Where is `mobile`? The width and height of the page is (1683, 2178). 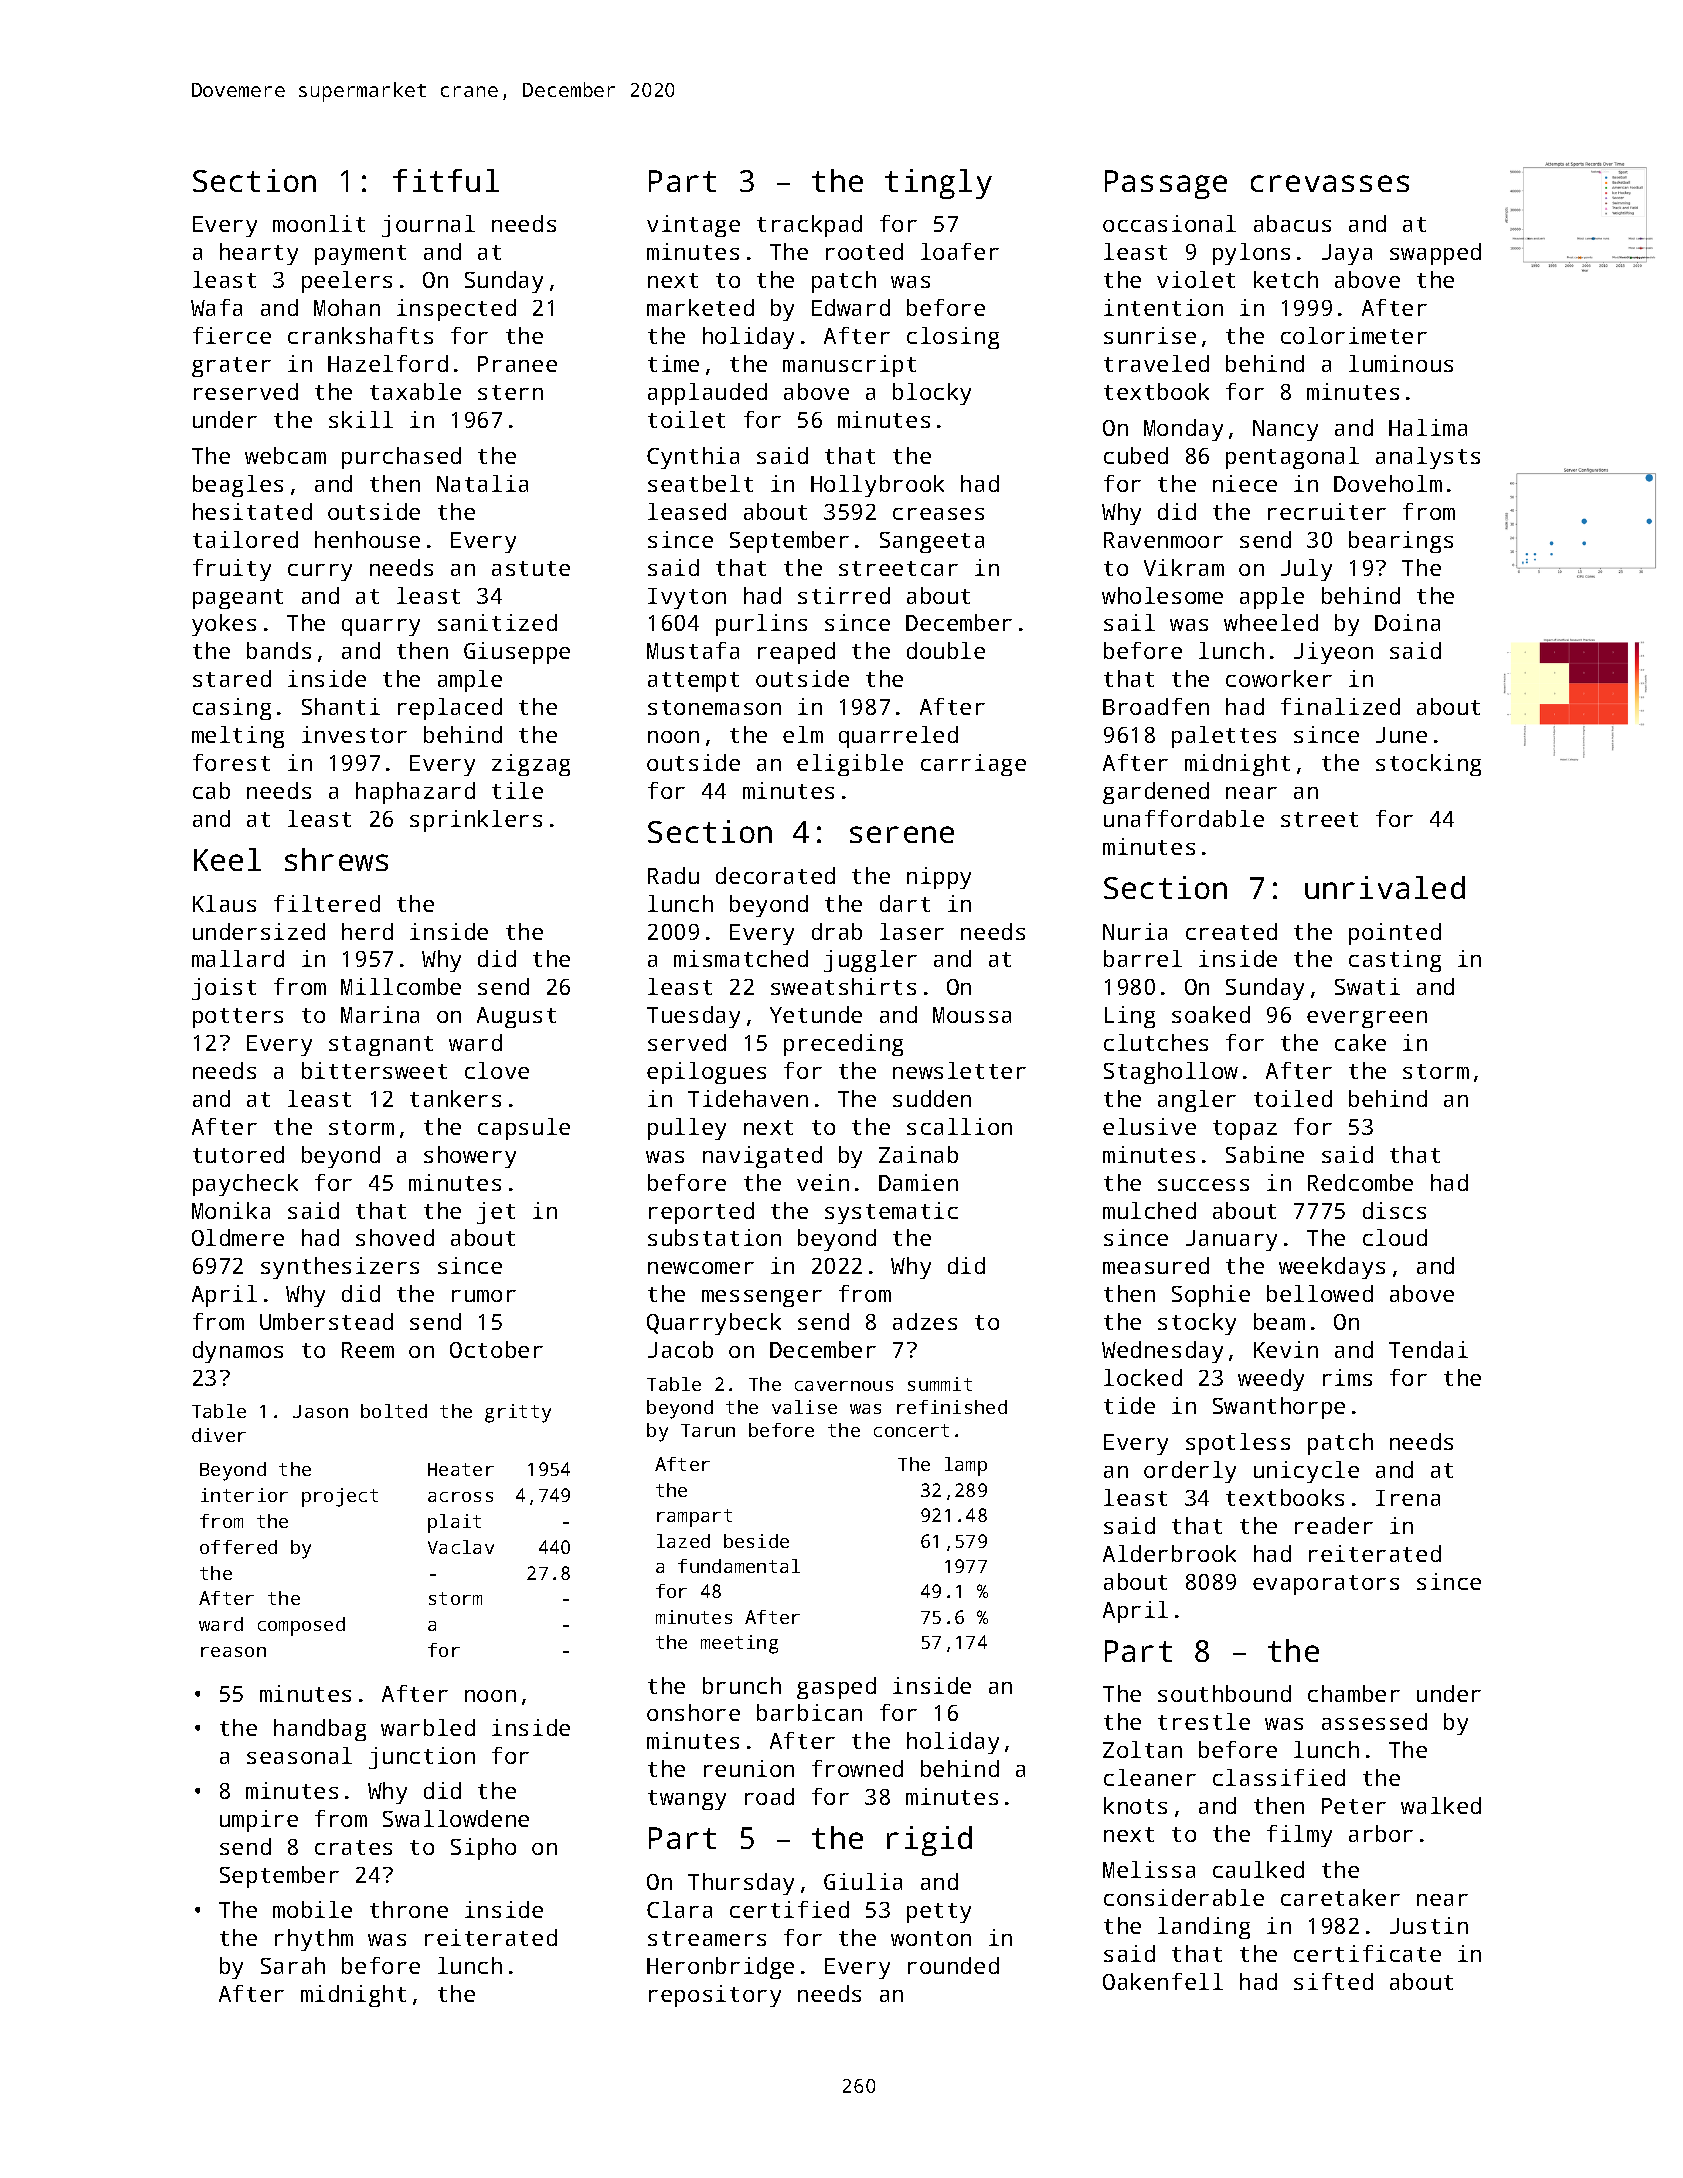
mobile is located at coordinates (312, 1909).
